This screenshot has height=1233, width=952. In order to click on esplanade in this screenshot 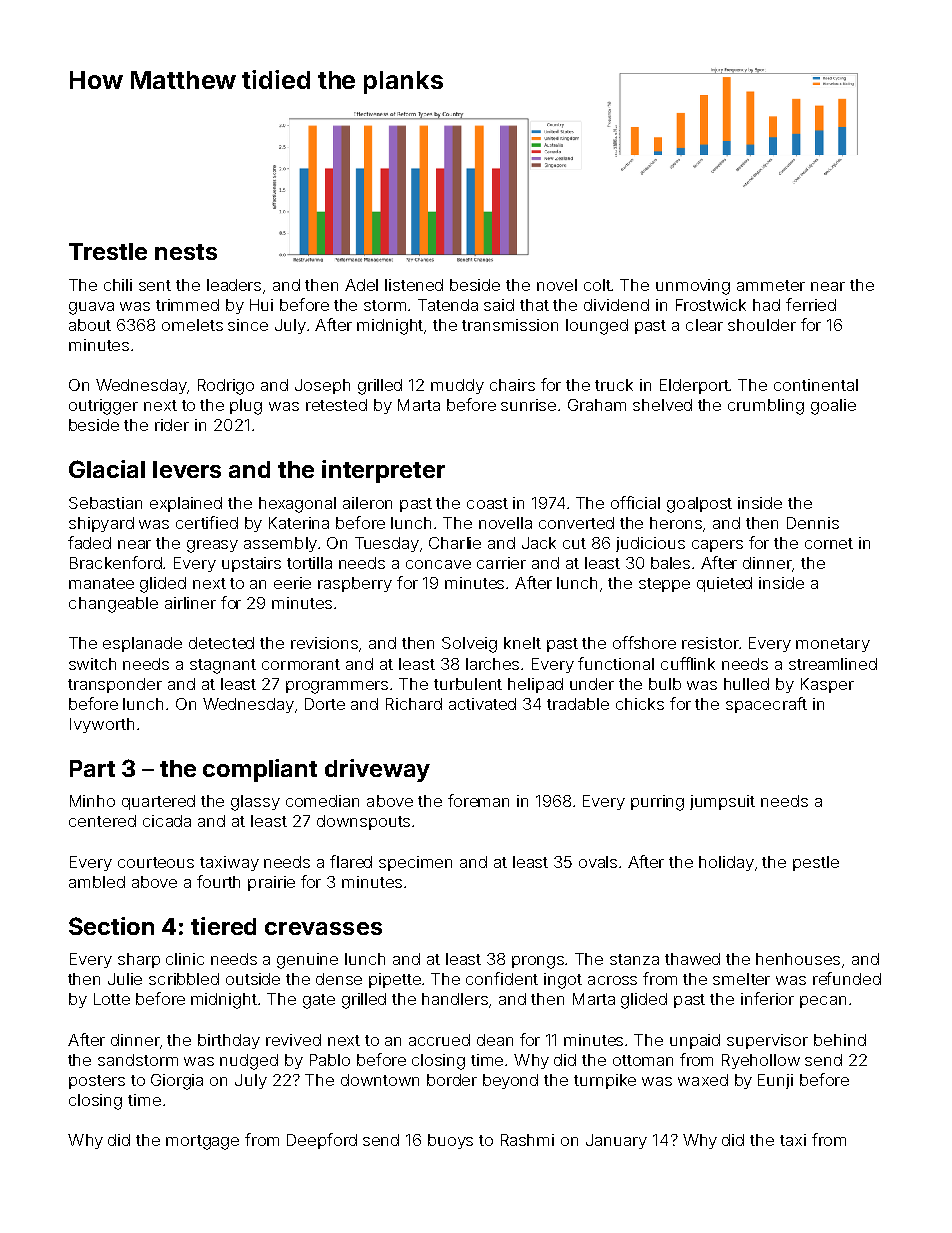, I will do `click(142, 644)`.
